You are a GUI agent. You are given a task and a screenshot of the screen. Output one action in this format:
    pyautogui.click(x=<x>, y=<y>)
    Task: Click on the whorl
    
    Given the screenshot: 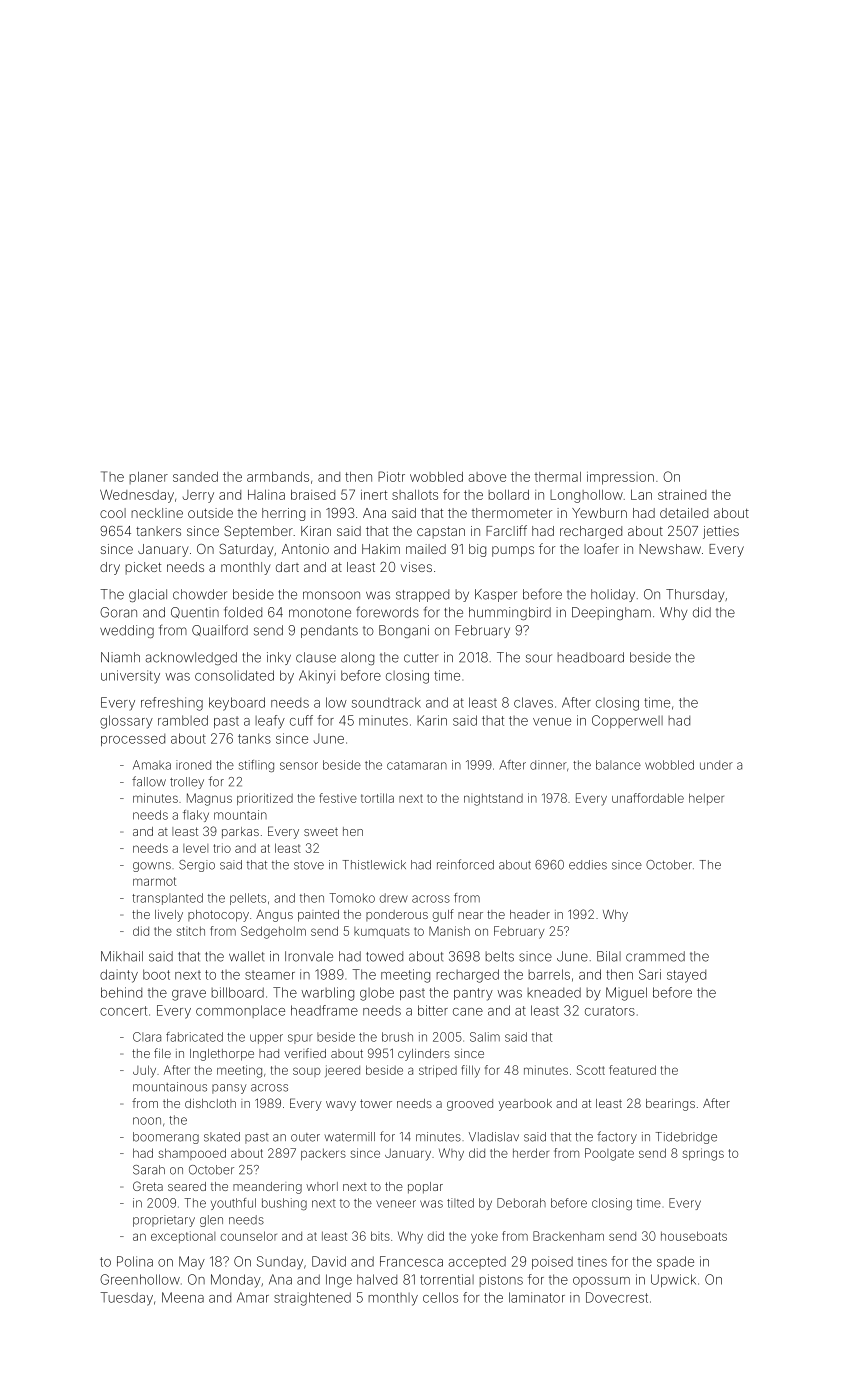 What is the action you would take?
    pyautogui.click(x=322, y=1186)
